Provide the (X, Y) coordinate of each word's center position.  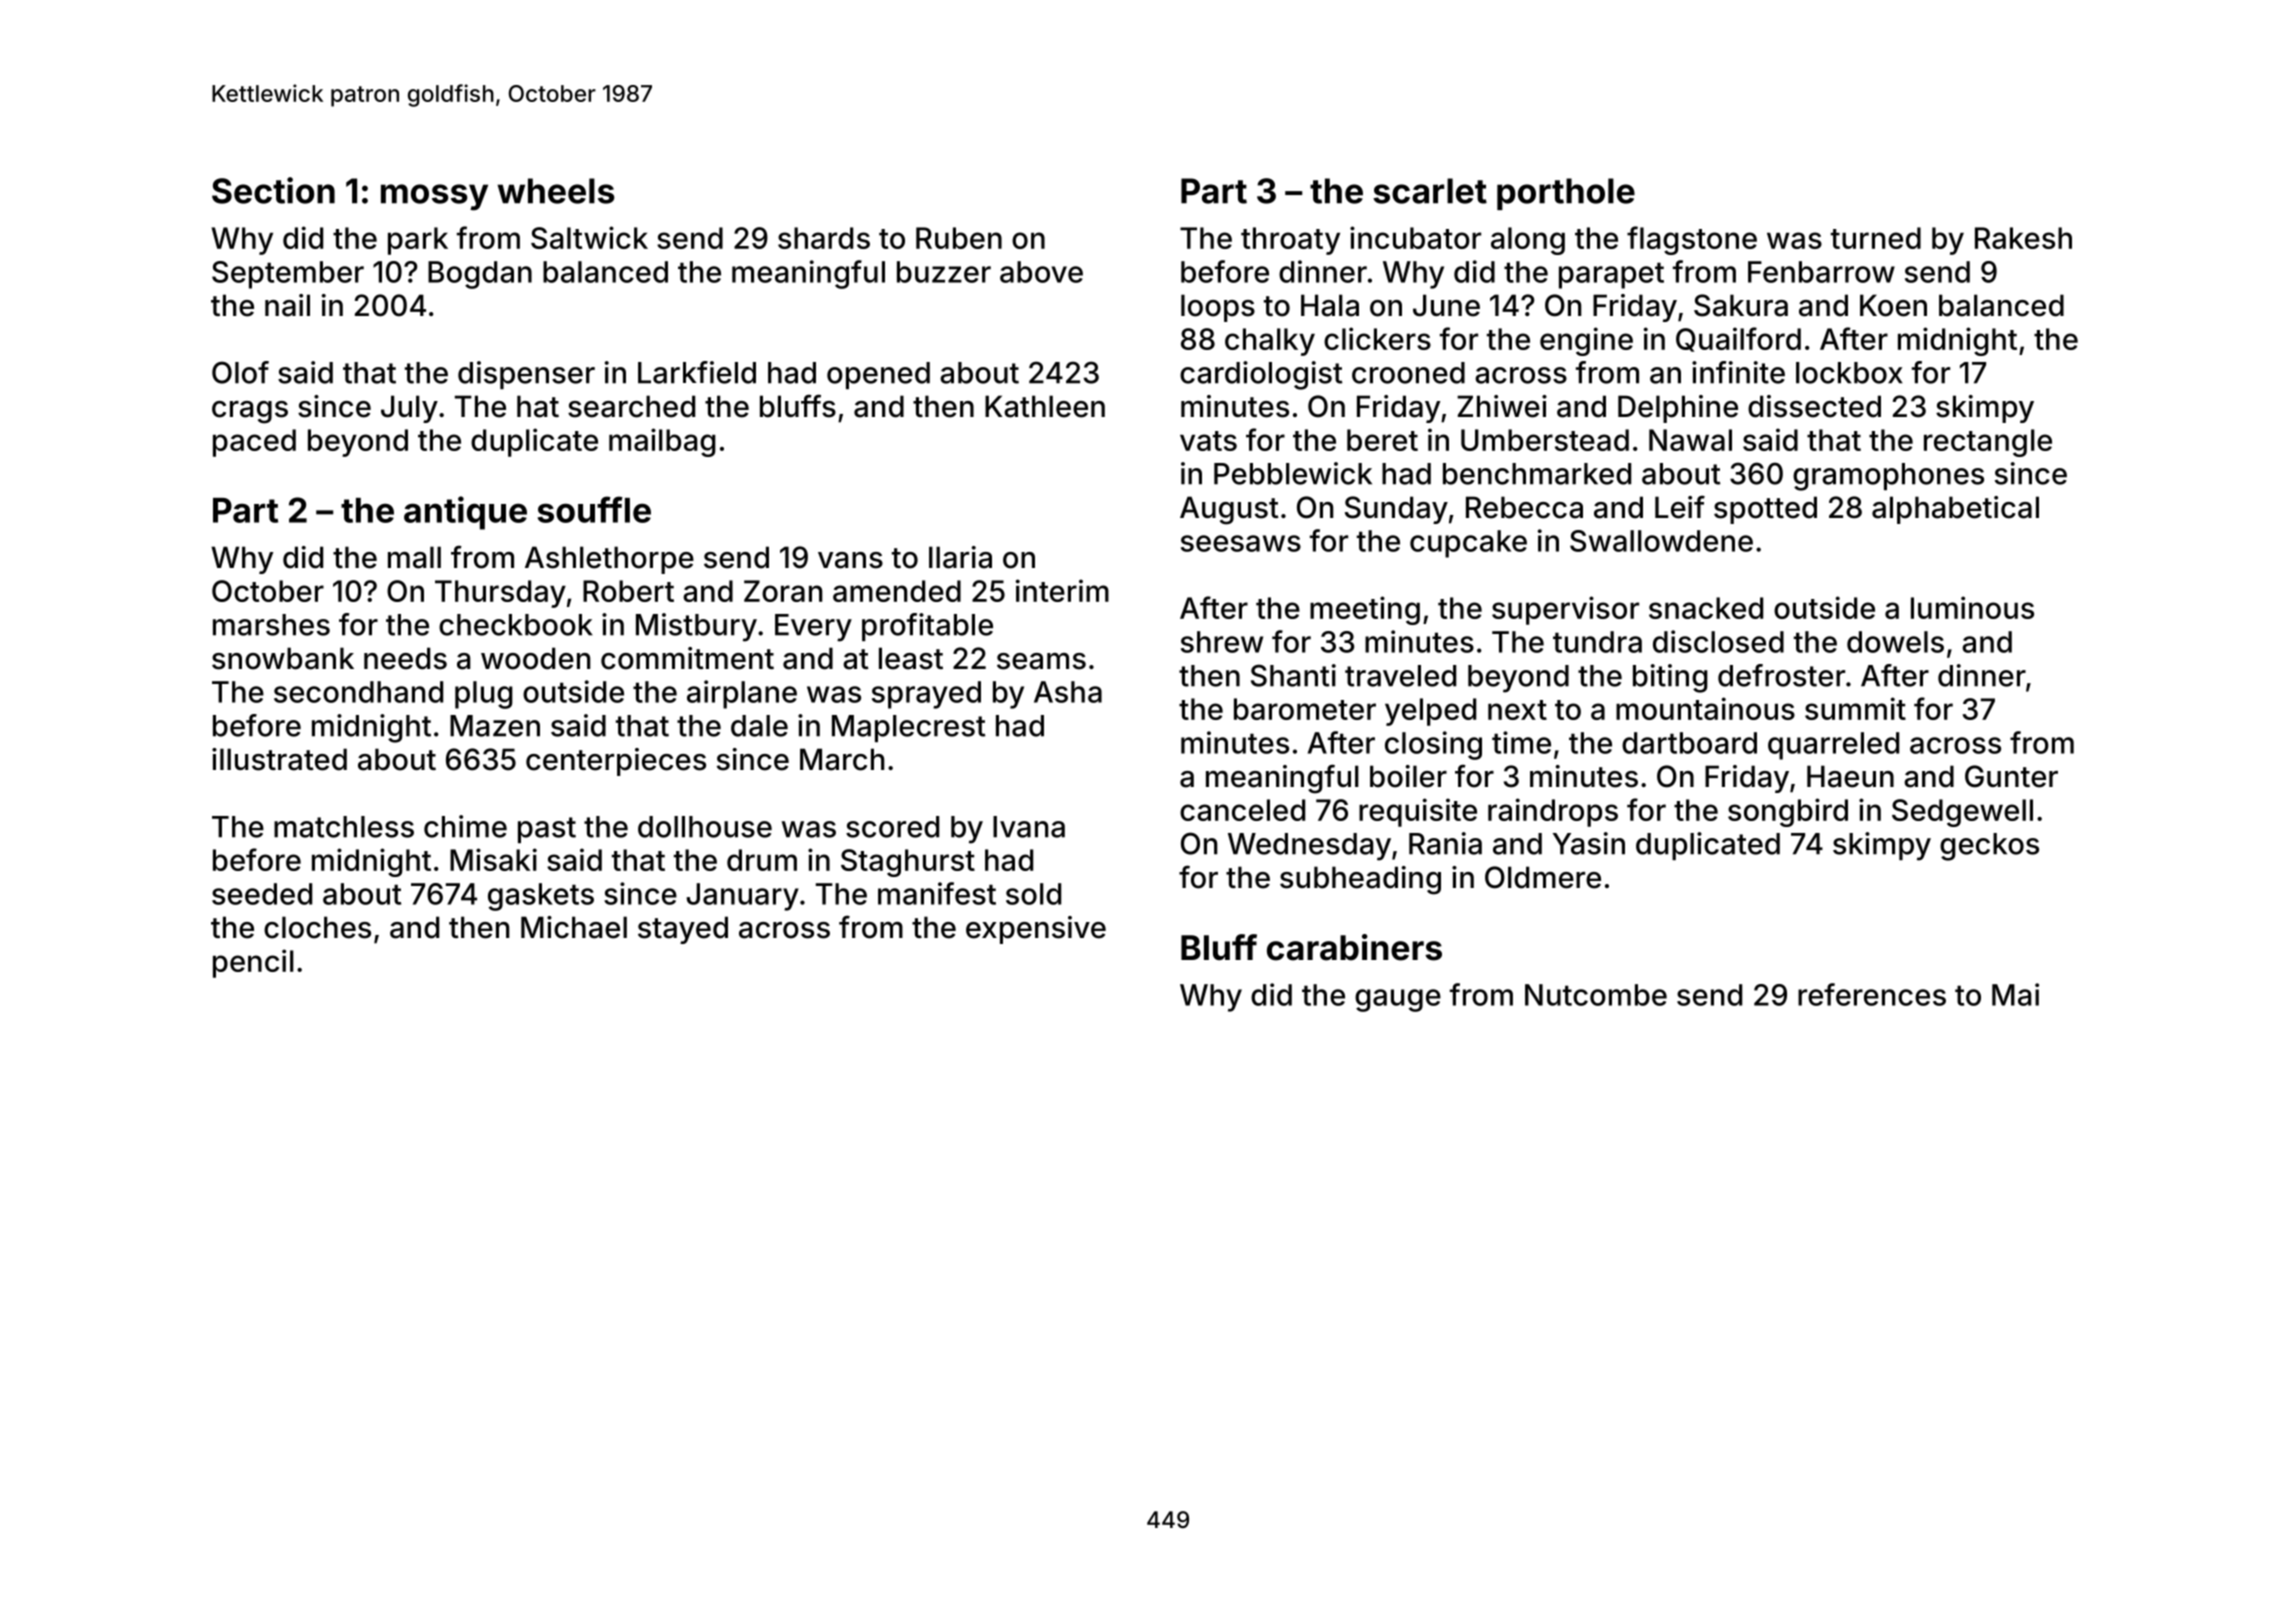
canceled (1242, 810)
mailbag (662, 442)
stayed (683, 930)
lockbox (1849, 373)
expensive (1036, 930)
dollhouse (705, 827)
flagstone (1692, 240)
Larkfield (697, 372)
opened (878, 375)
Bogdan (480, 275)
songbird (1788, 812)
